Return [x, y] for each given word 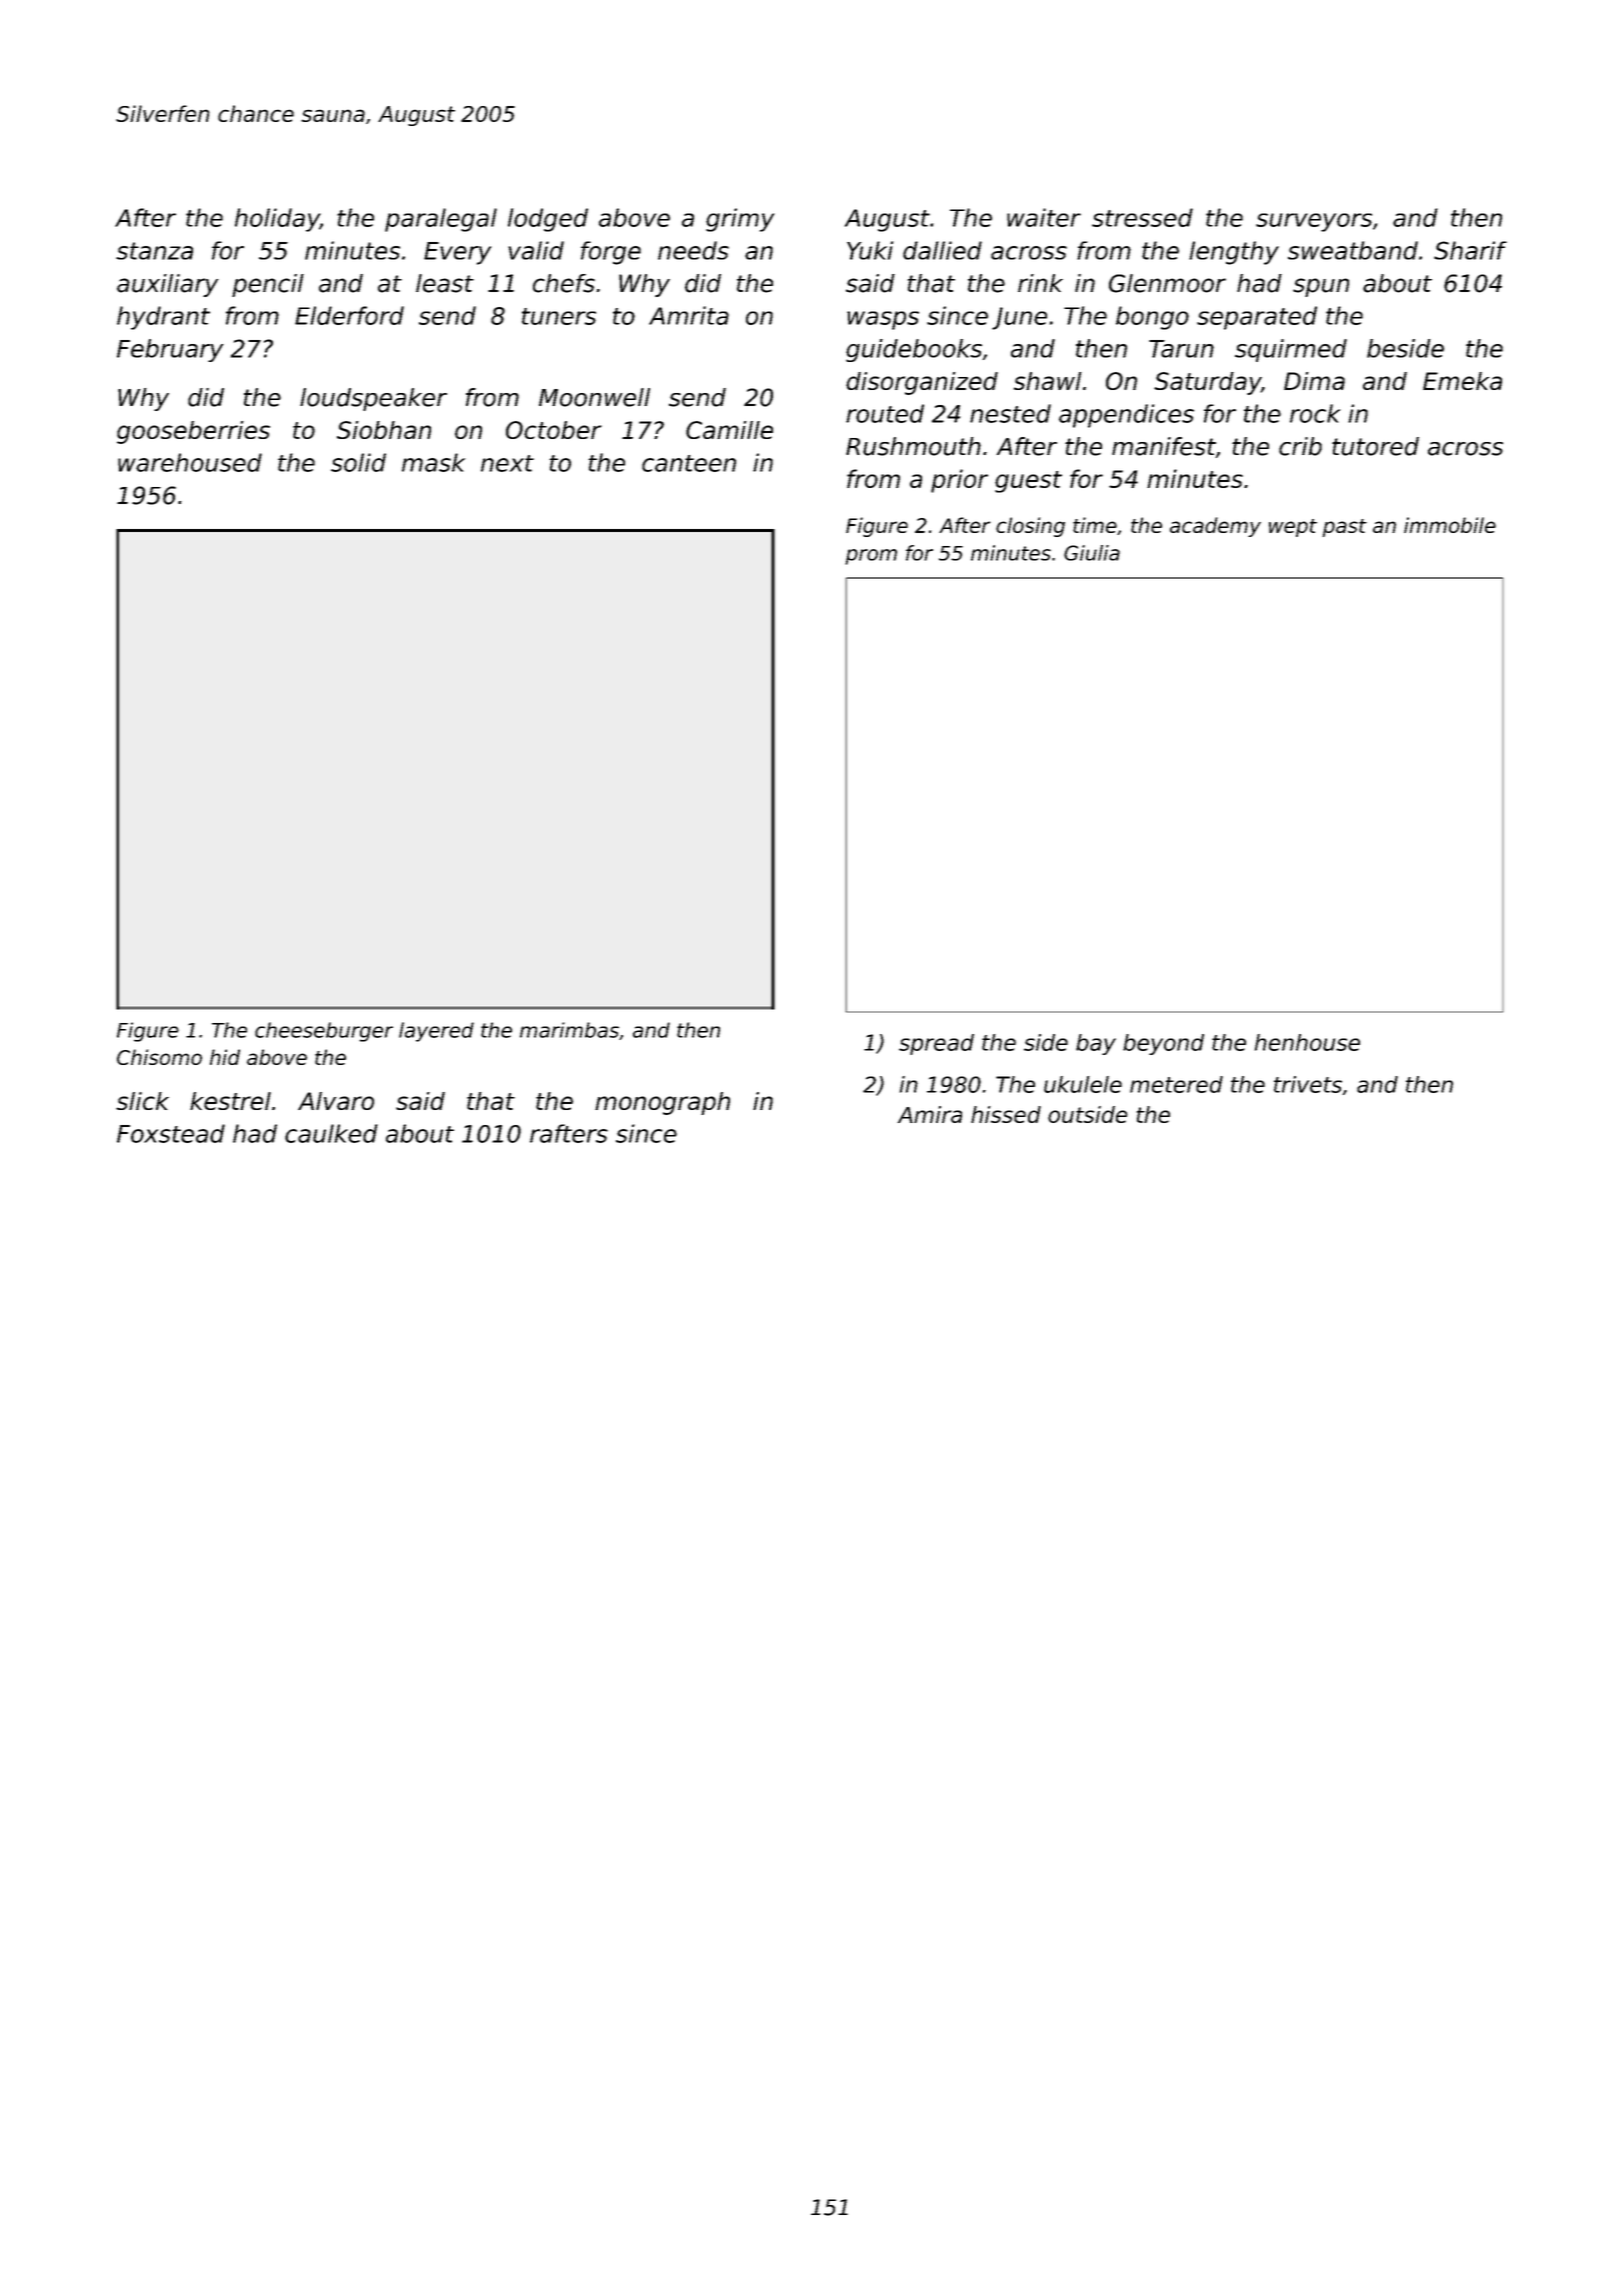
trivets [1308, 1084]
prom [871, 557]
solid [358, 462]
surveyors [1314, 222]
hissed [1006, 1114]
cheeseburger [324, 1032]
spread [936, 1044]
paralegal [441, 220]
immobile [1450, 525]
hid [225, 1057]
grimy [740, 220]
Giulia [1092, 553]
